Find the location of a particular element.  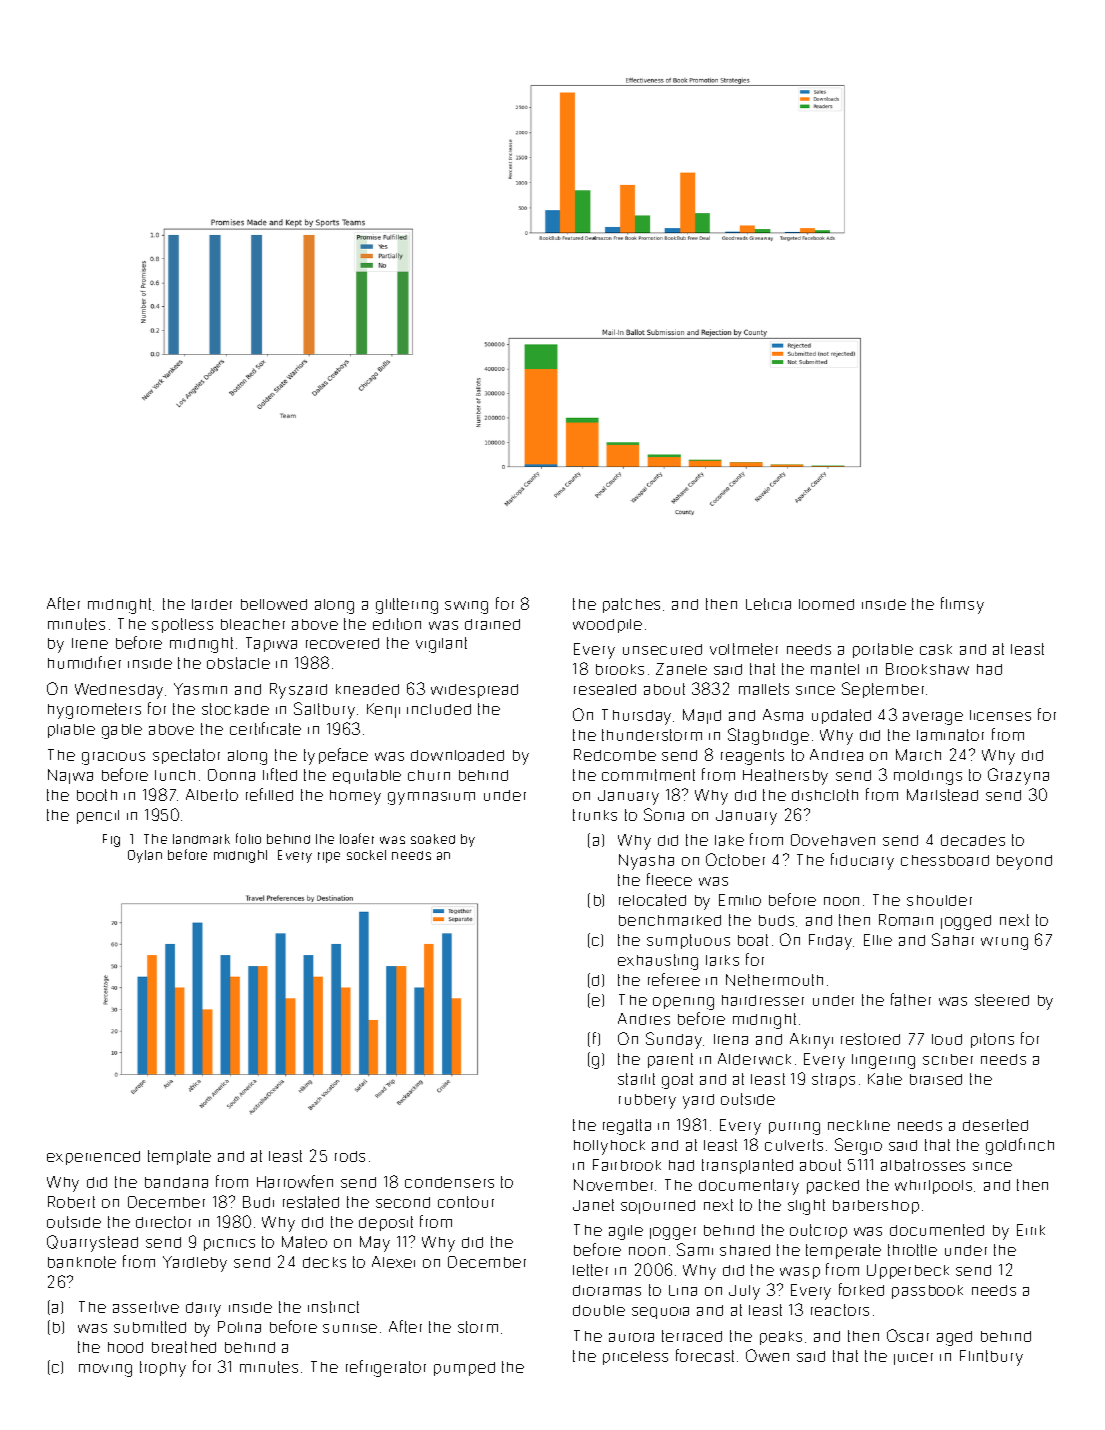

rods is located at coordinates (350, 1156).
